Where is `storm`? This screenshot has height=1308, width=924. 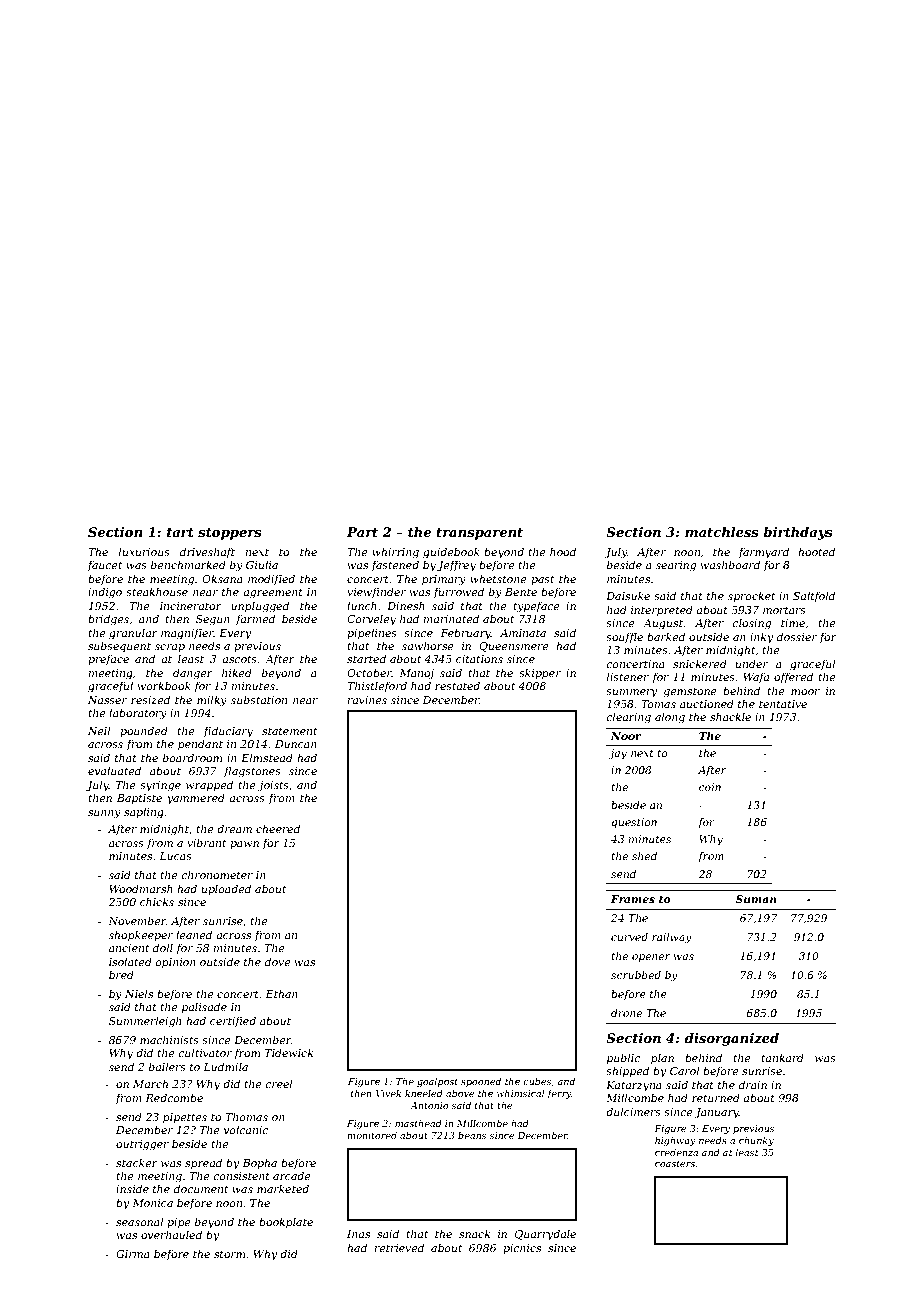 storm is located at coordinates (229, 1254).
